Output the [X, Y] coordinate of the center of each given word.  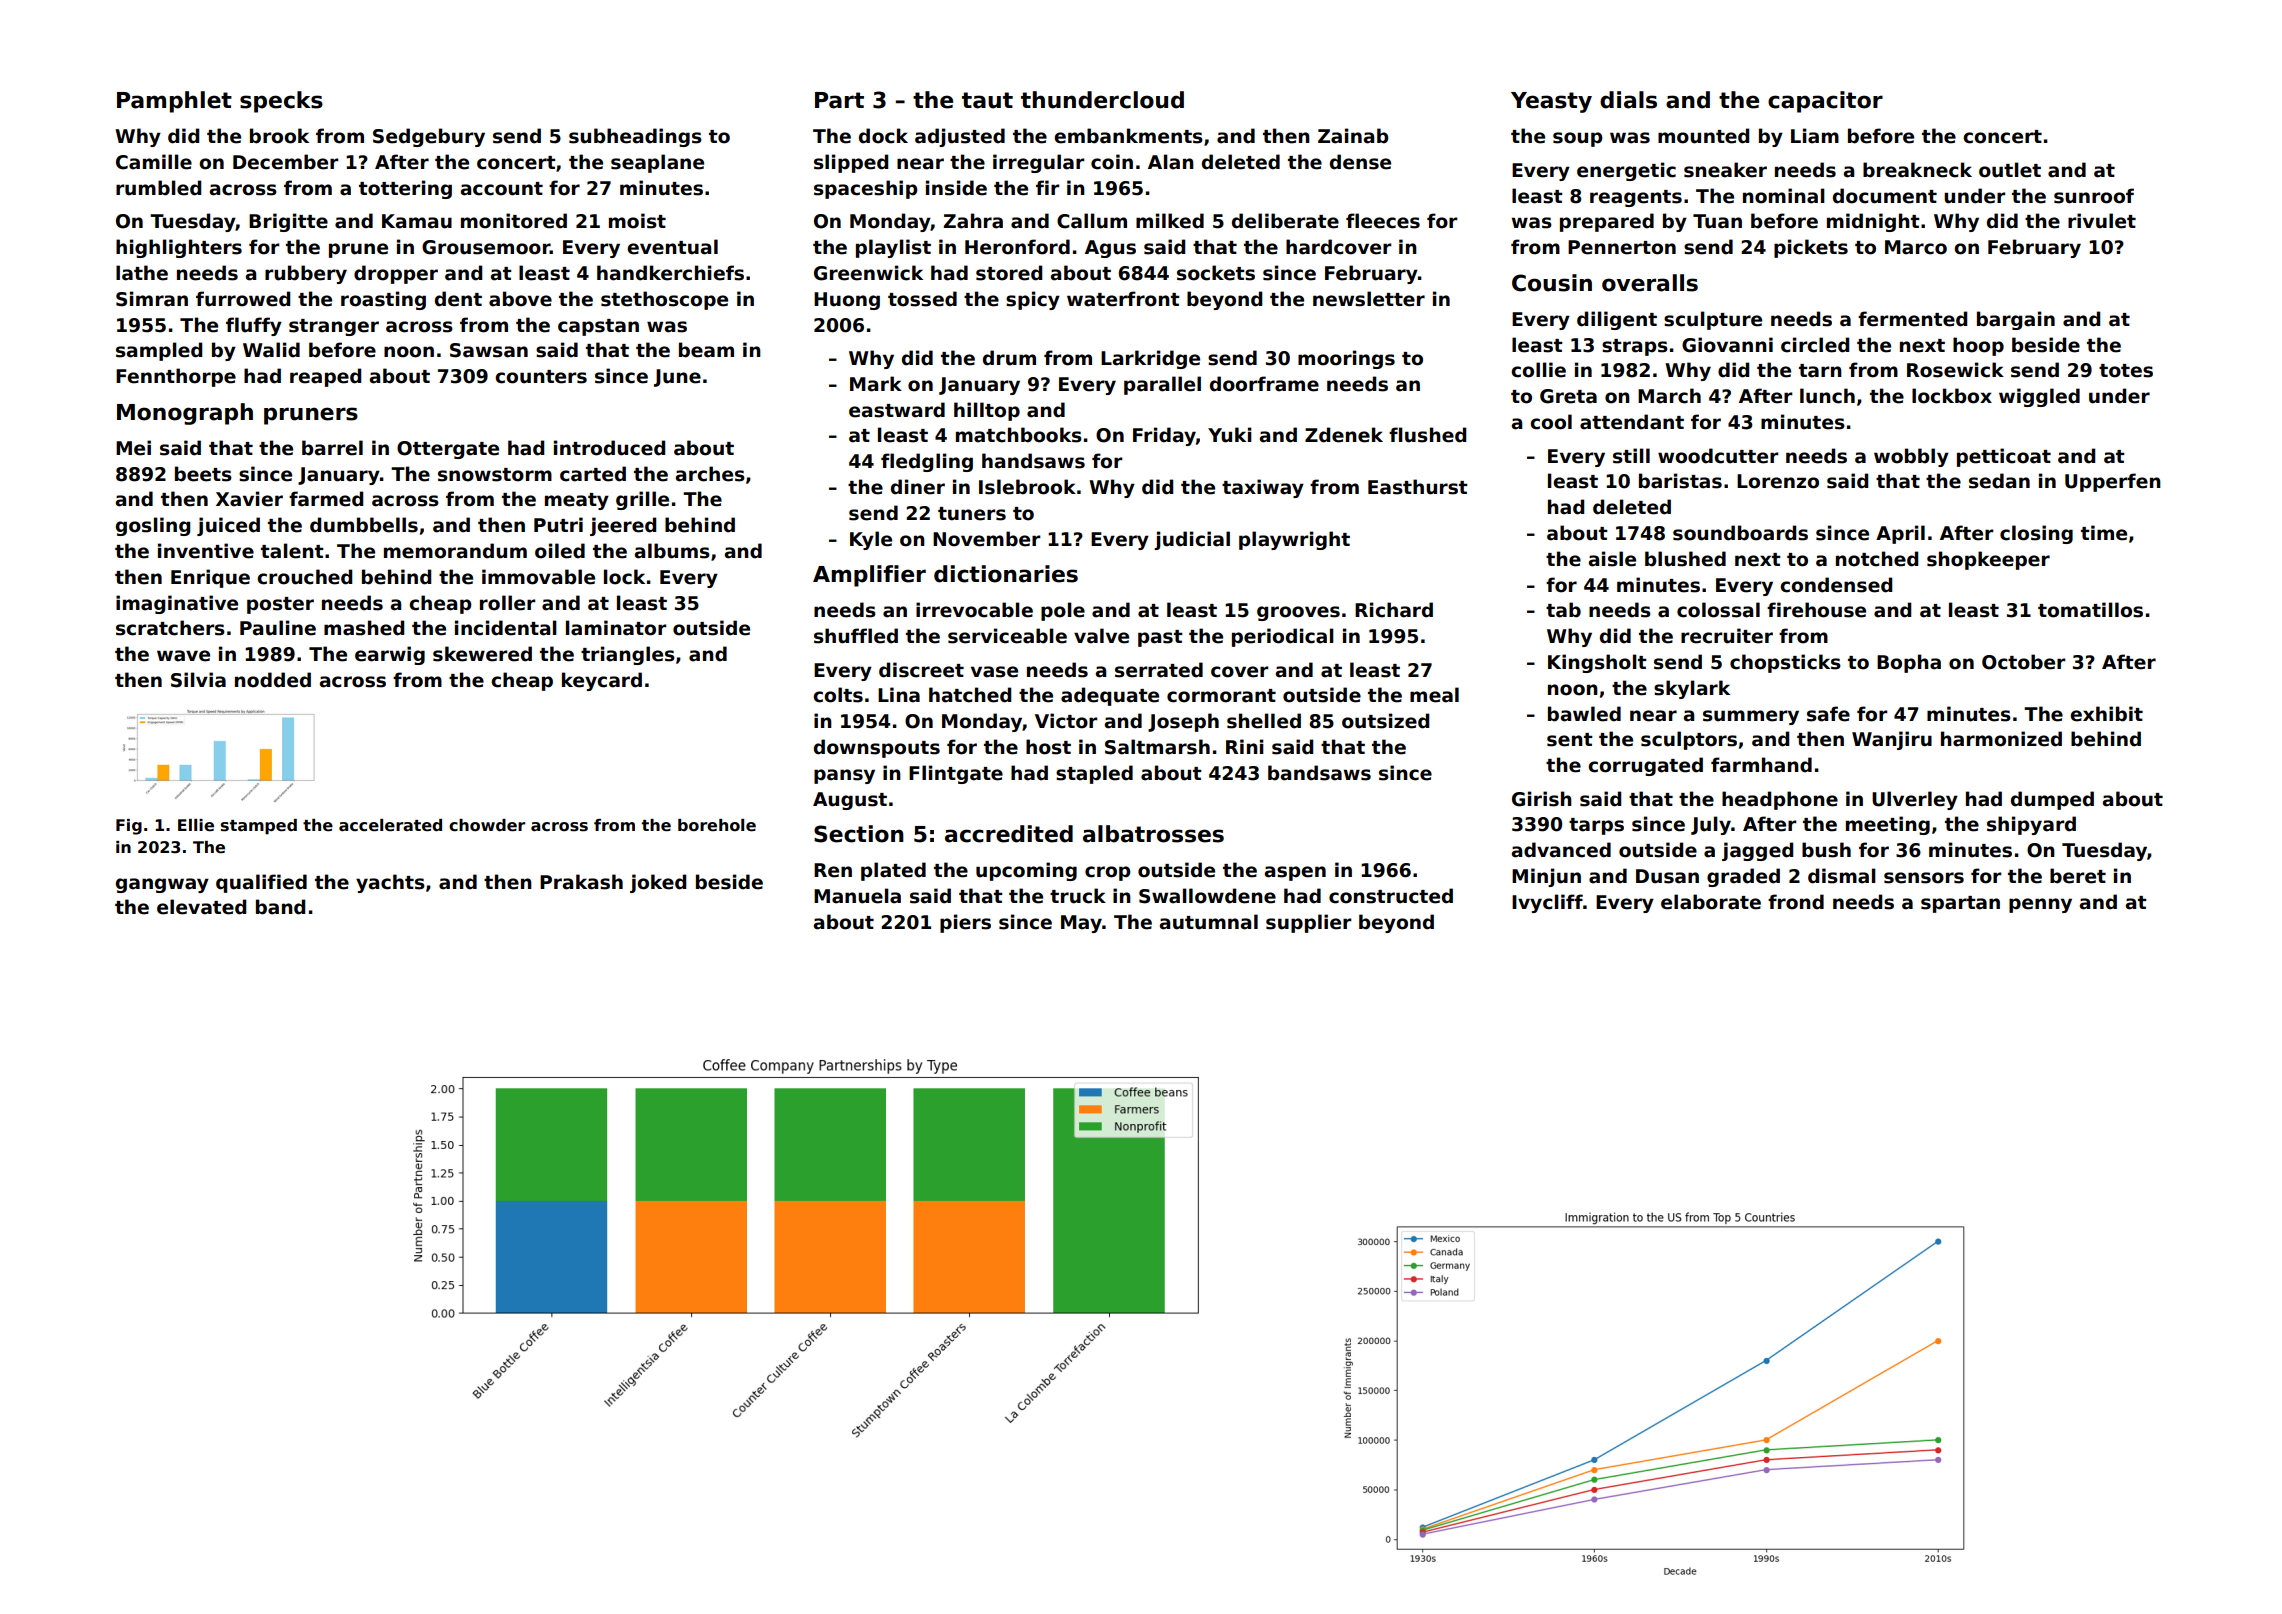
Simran [152, 299]
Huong [847, 301]
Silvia [198, 680]
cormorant [1221, 696]
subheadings [635, 137]
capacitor [1825, 102]
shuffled [856, 636]
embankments [1128, 136]
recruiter [1727, 636]
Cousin [1552, 283]
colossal [1718, 610]
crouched [304, 577]
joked [658, 883]
